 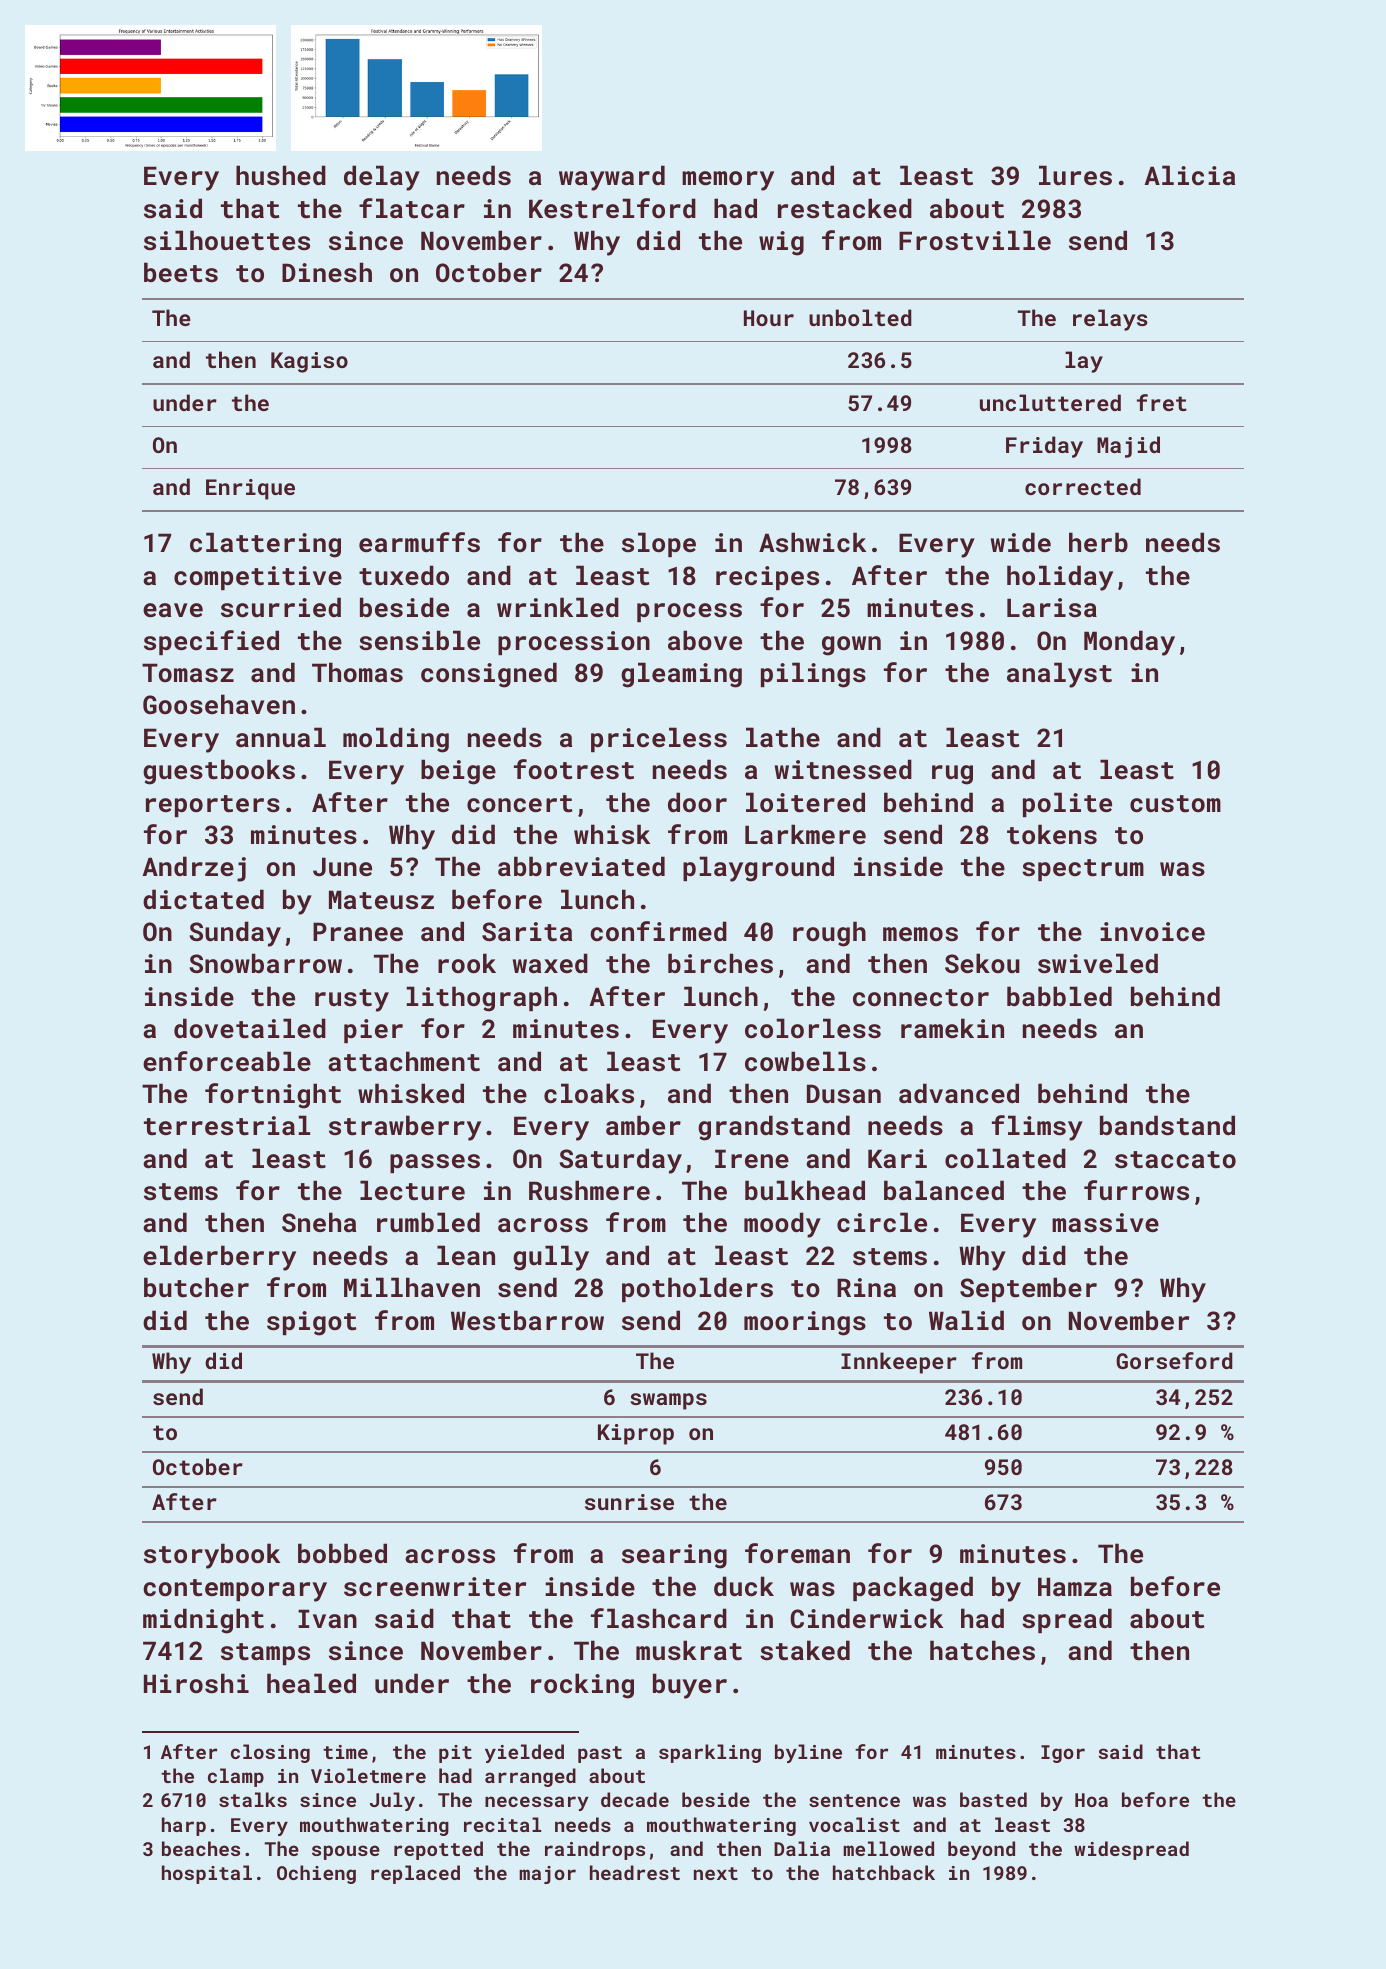 What do you see at coordinates (327, 272) in the screenshot?
I see `Dinesh` at bounding box center [327, 272].
